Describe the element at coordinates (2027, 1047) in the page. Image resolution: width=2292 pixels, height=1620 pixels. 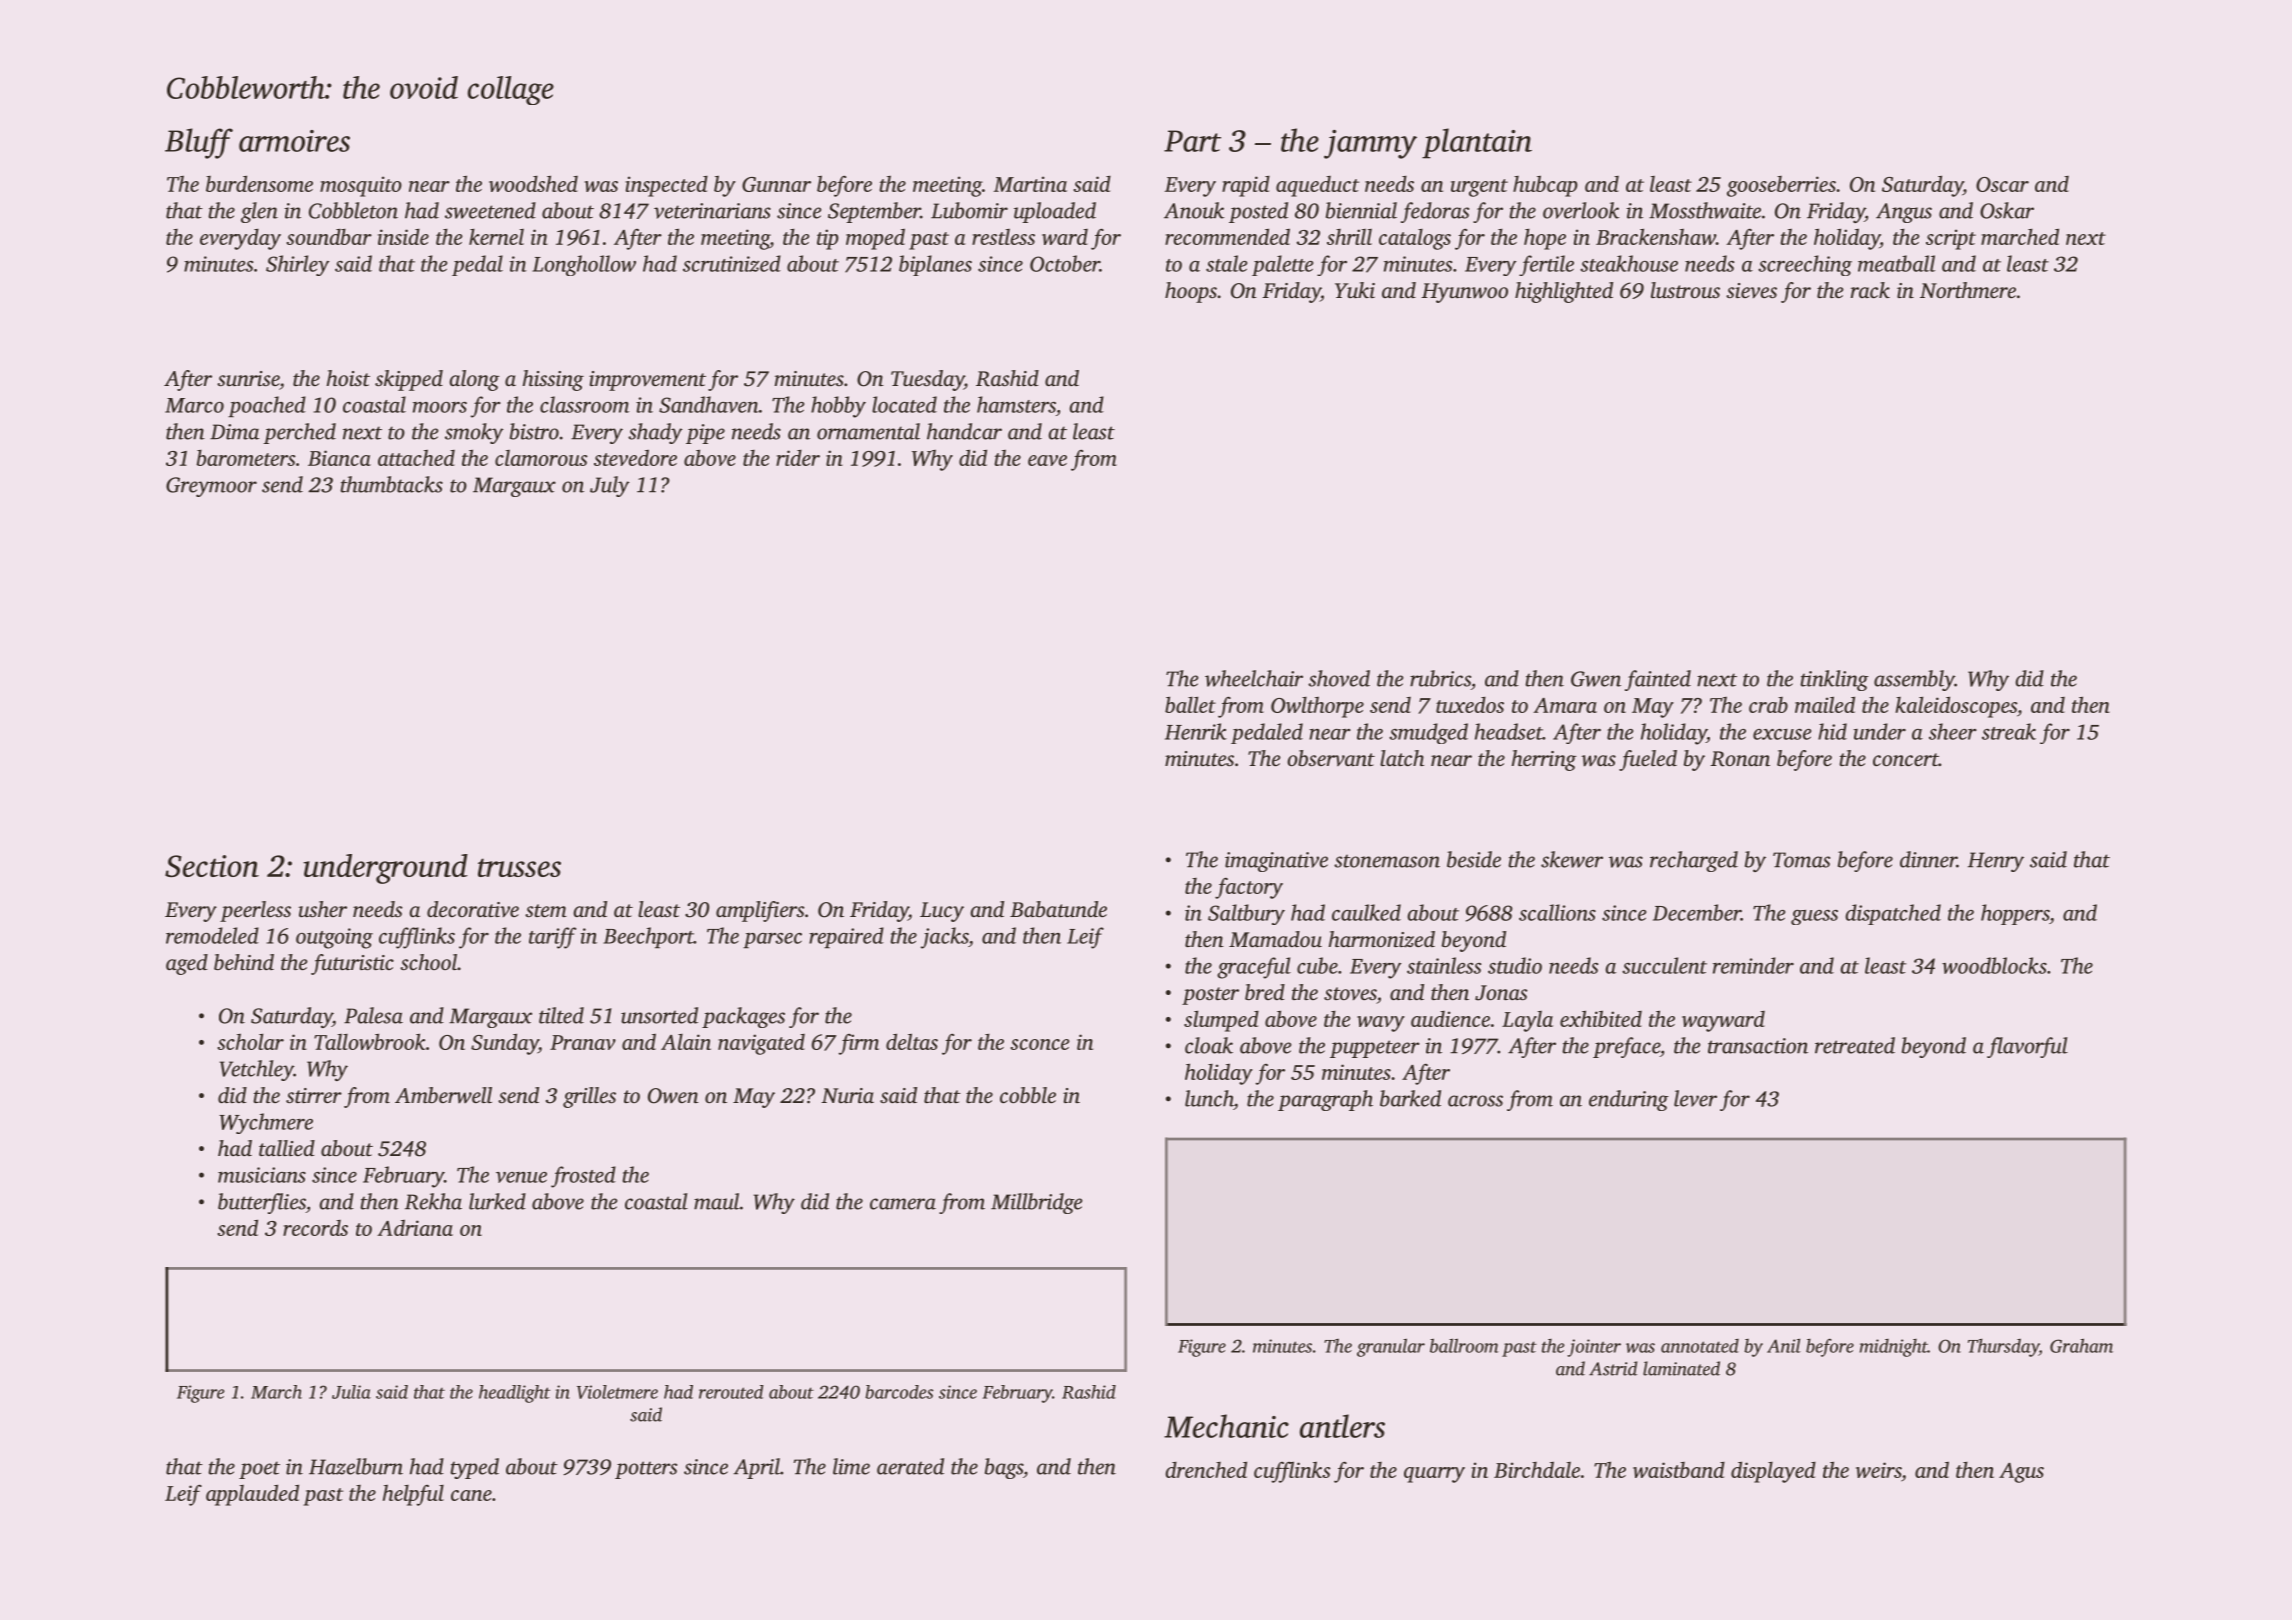
I see `flavorful` at that location.
